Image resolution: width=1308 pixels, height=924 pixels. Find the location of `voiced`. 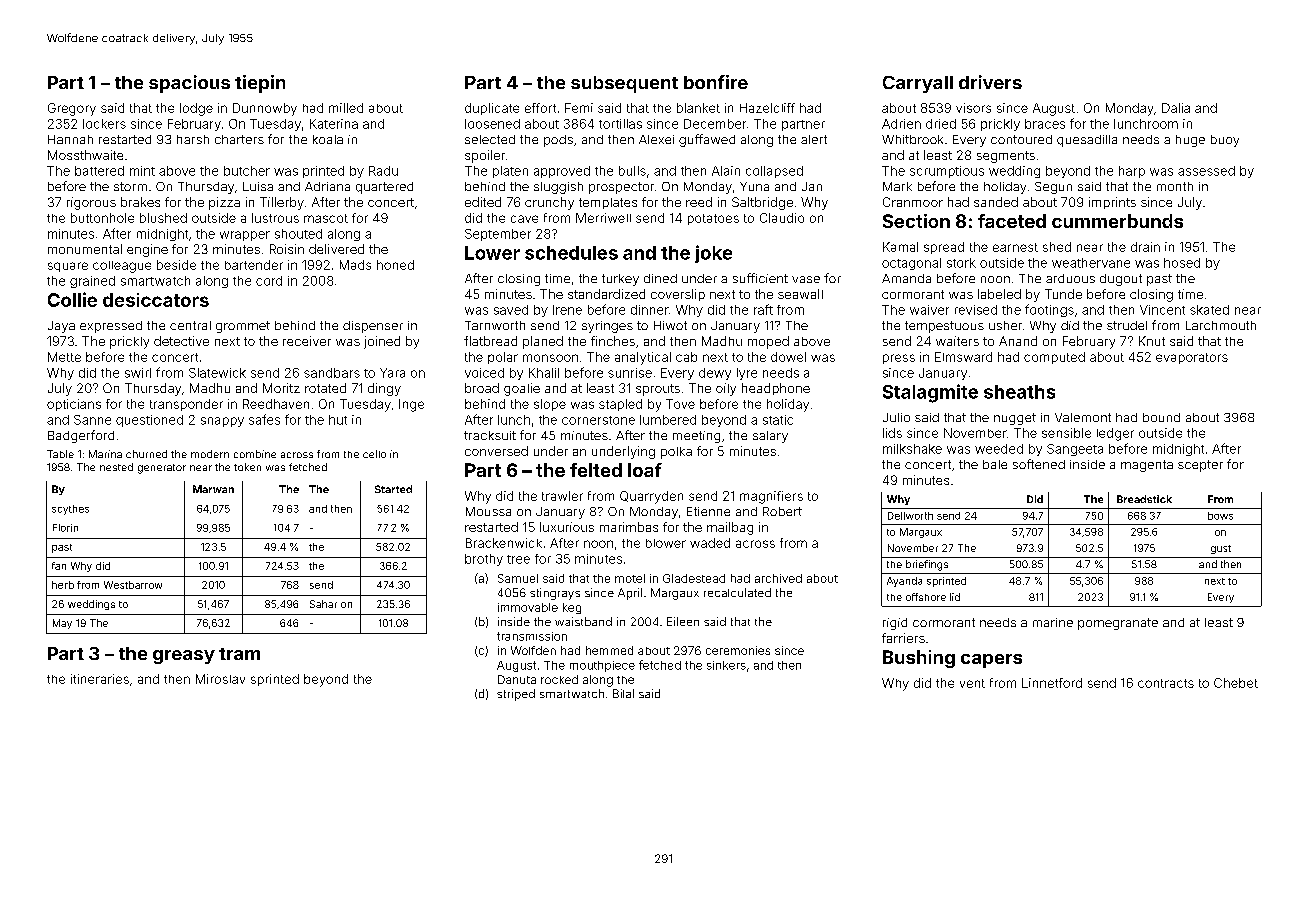

voiced is located at coordinates (484, 373).
